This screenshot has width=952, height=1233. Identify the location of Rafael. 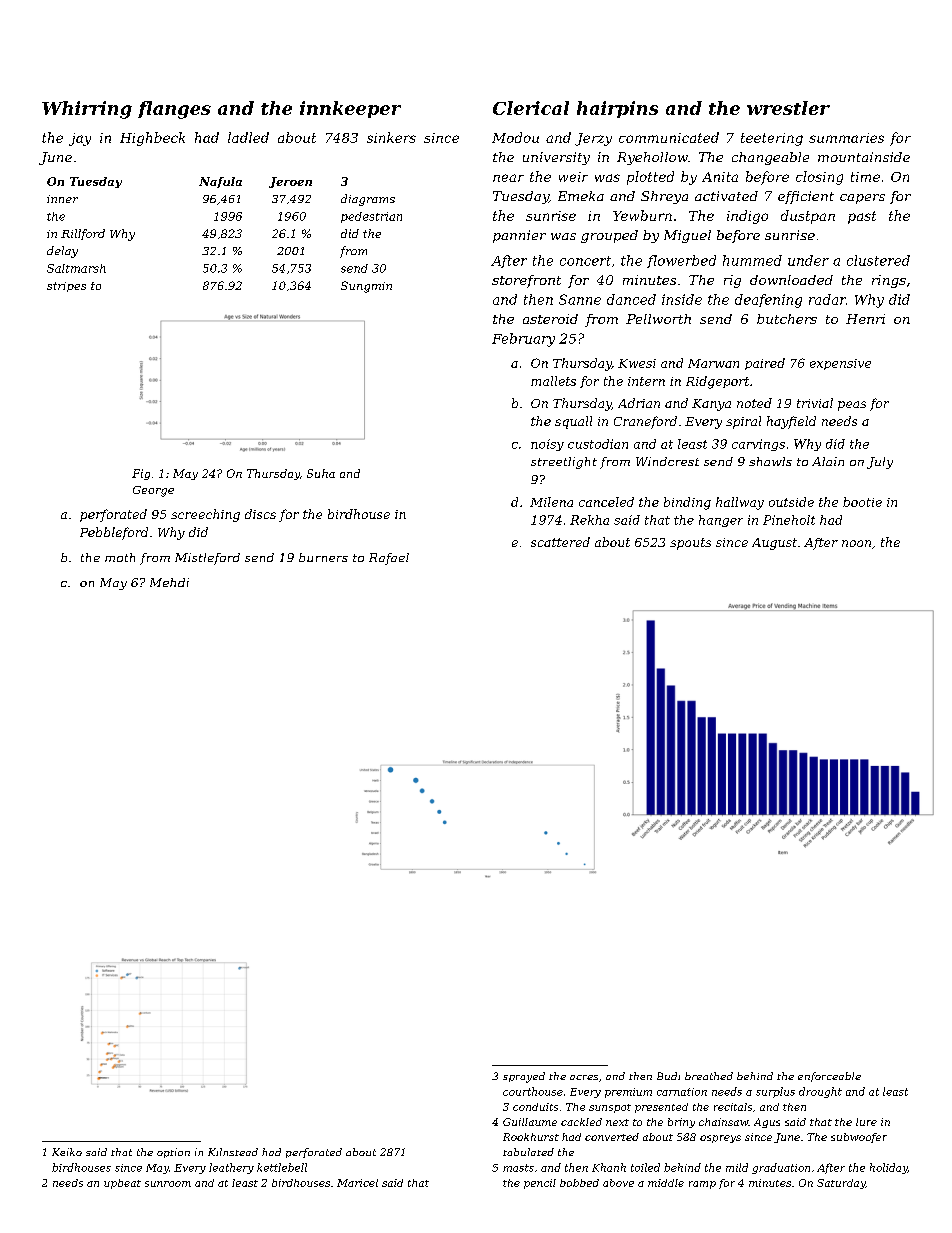
(389, 559).
